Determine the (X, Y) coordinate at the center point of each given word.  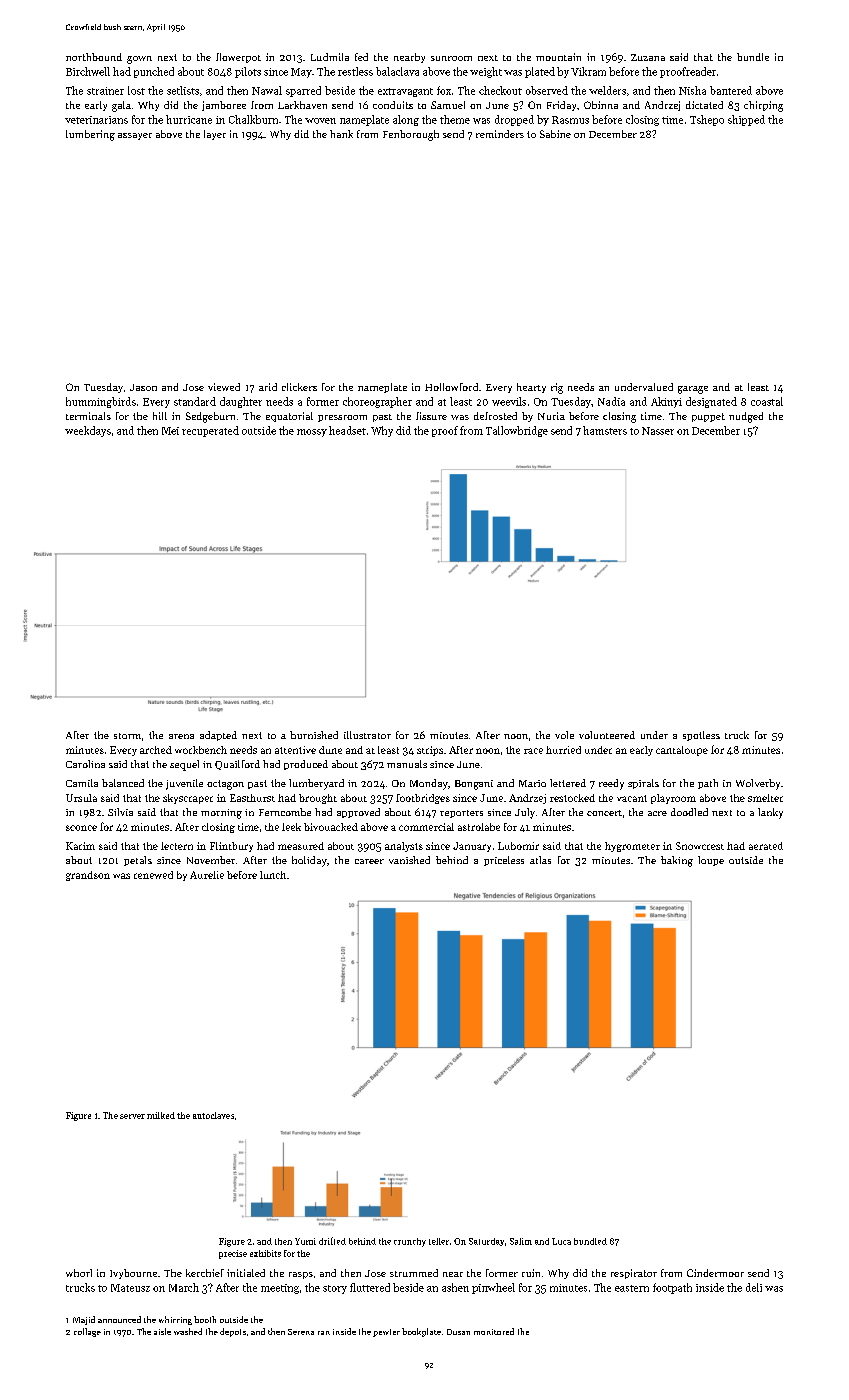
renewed (153, 875)
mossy (312, 433)
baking (677, 861)
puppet (708, 417)
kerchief (205, 1273)
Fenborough (411, 135)
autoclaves (213, 1115)
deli (754, 1287)
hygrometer (632, 847)
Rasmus (570, 120)
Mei (170, 431)
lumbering (90, 135)
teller (439, 1241)
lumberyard (316, 784)
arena (181, 736)
